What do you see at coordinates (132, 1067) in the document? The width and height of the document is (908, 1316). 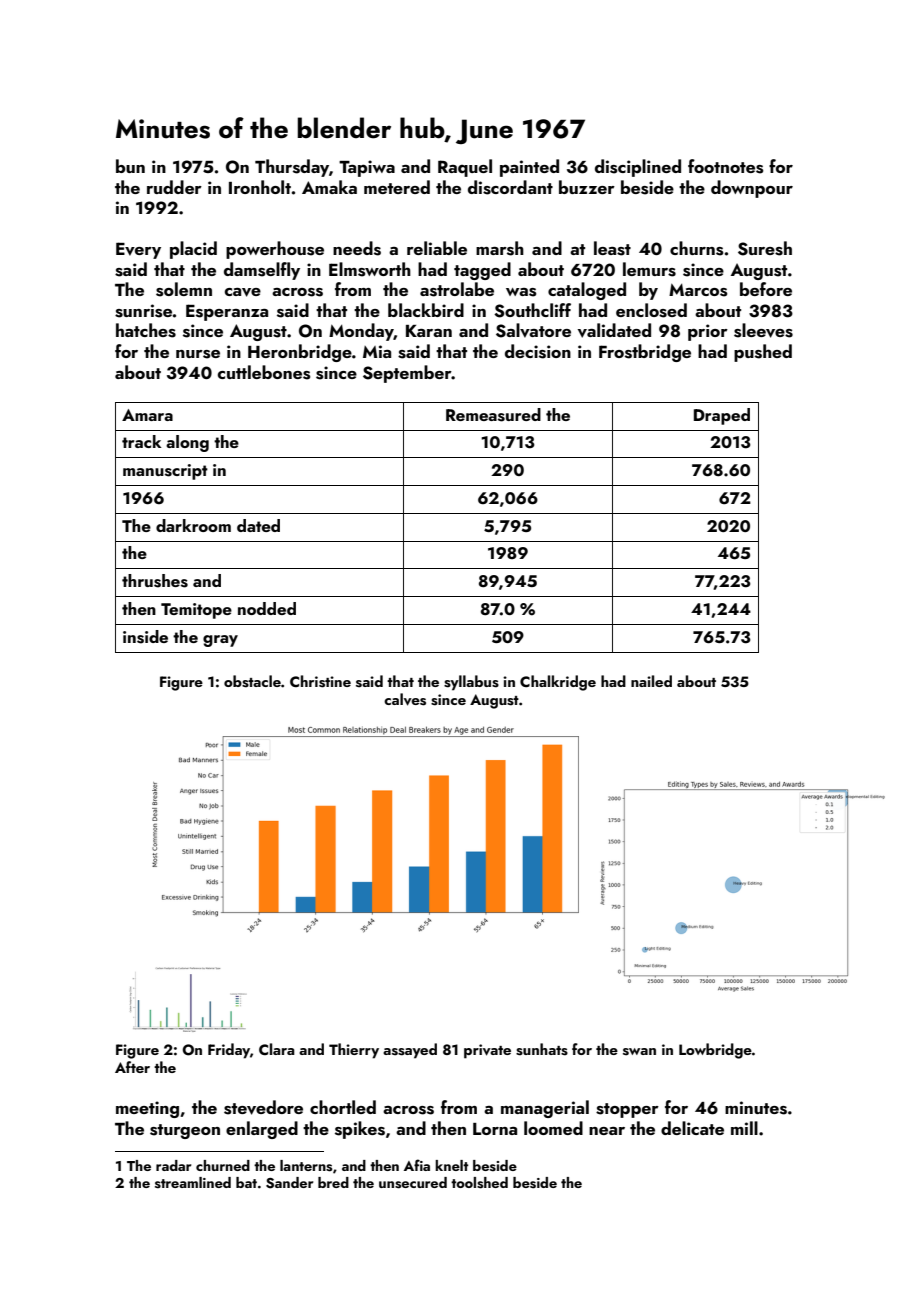 I see `After` at bounding box center [132, 1067].
